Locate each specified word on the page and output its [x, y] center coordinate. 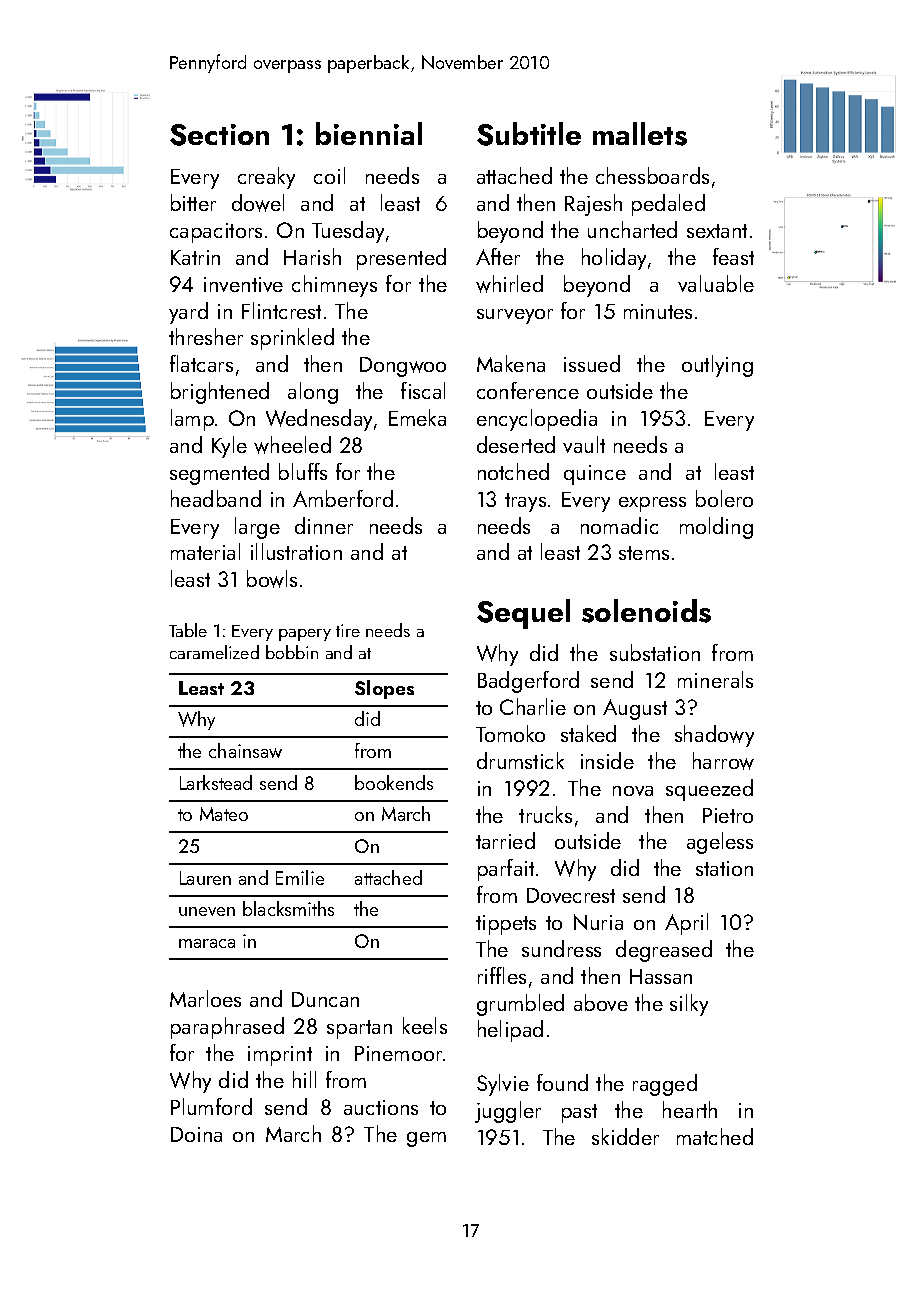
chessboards [652, 175]
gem [426, 1139]
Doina [196, 1134]
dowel [258, 203]
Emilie [300, 877]
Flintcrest [281, 310]
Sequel [523, 614]
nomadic [619, 525]
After [498, 256]
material [205, 551]
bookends [394, 782]
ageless [720, 843]
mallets [640, 134]
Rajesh [593, 205]
